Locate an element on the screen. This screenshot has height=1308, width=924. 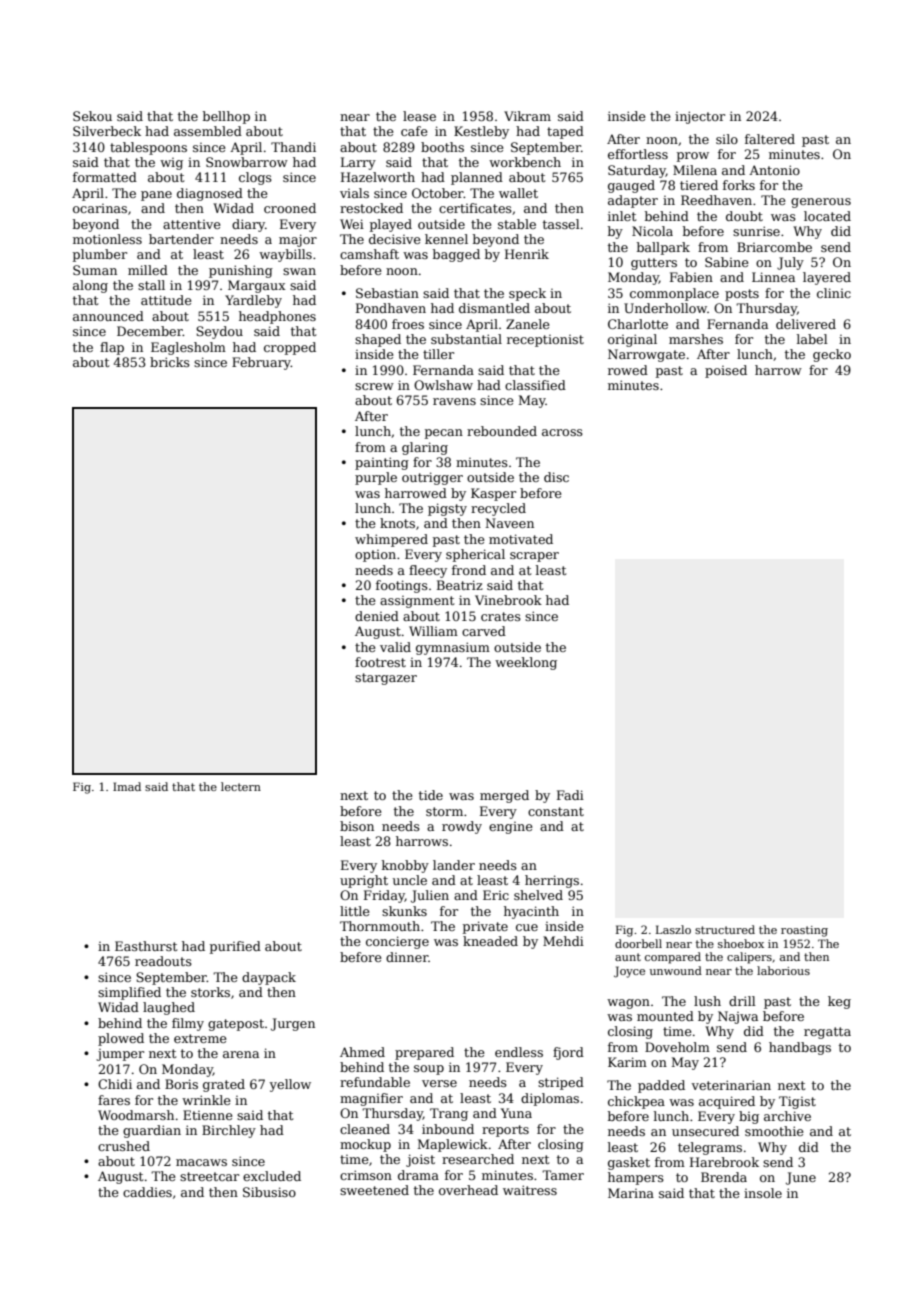
insole is located at coordinates (763, 1193).
